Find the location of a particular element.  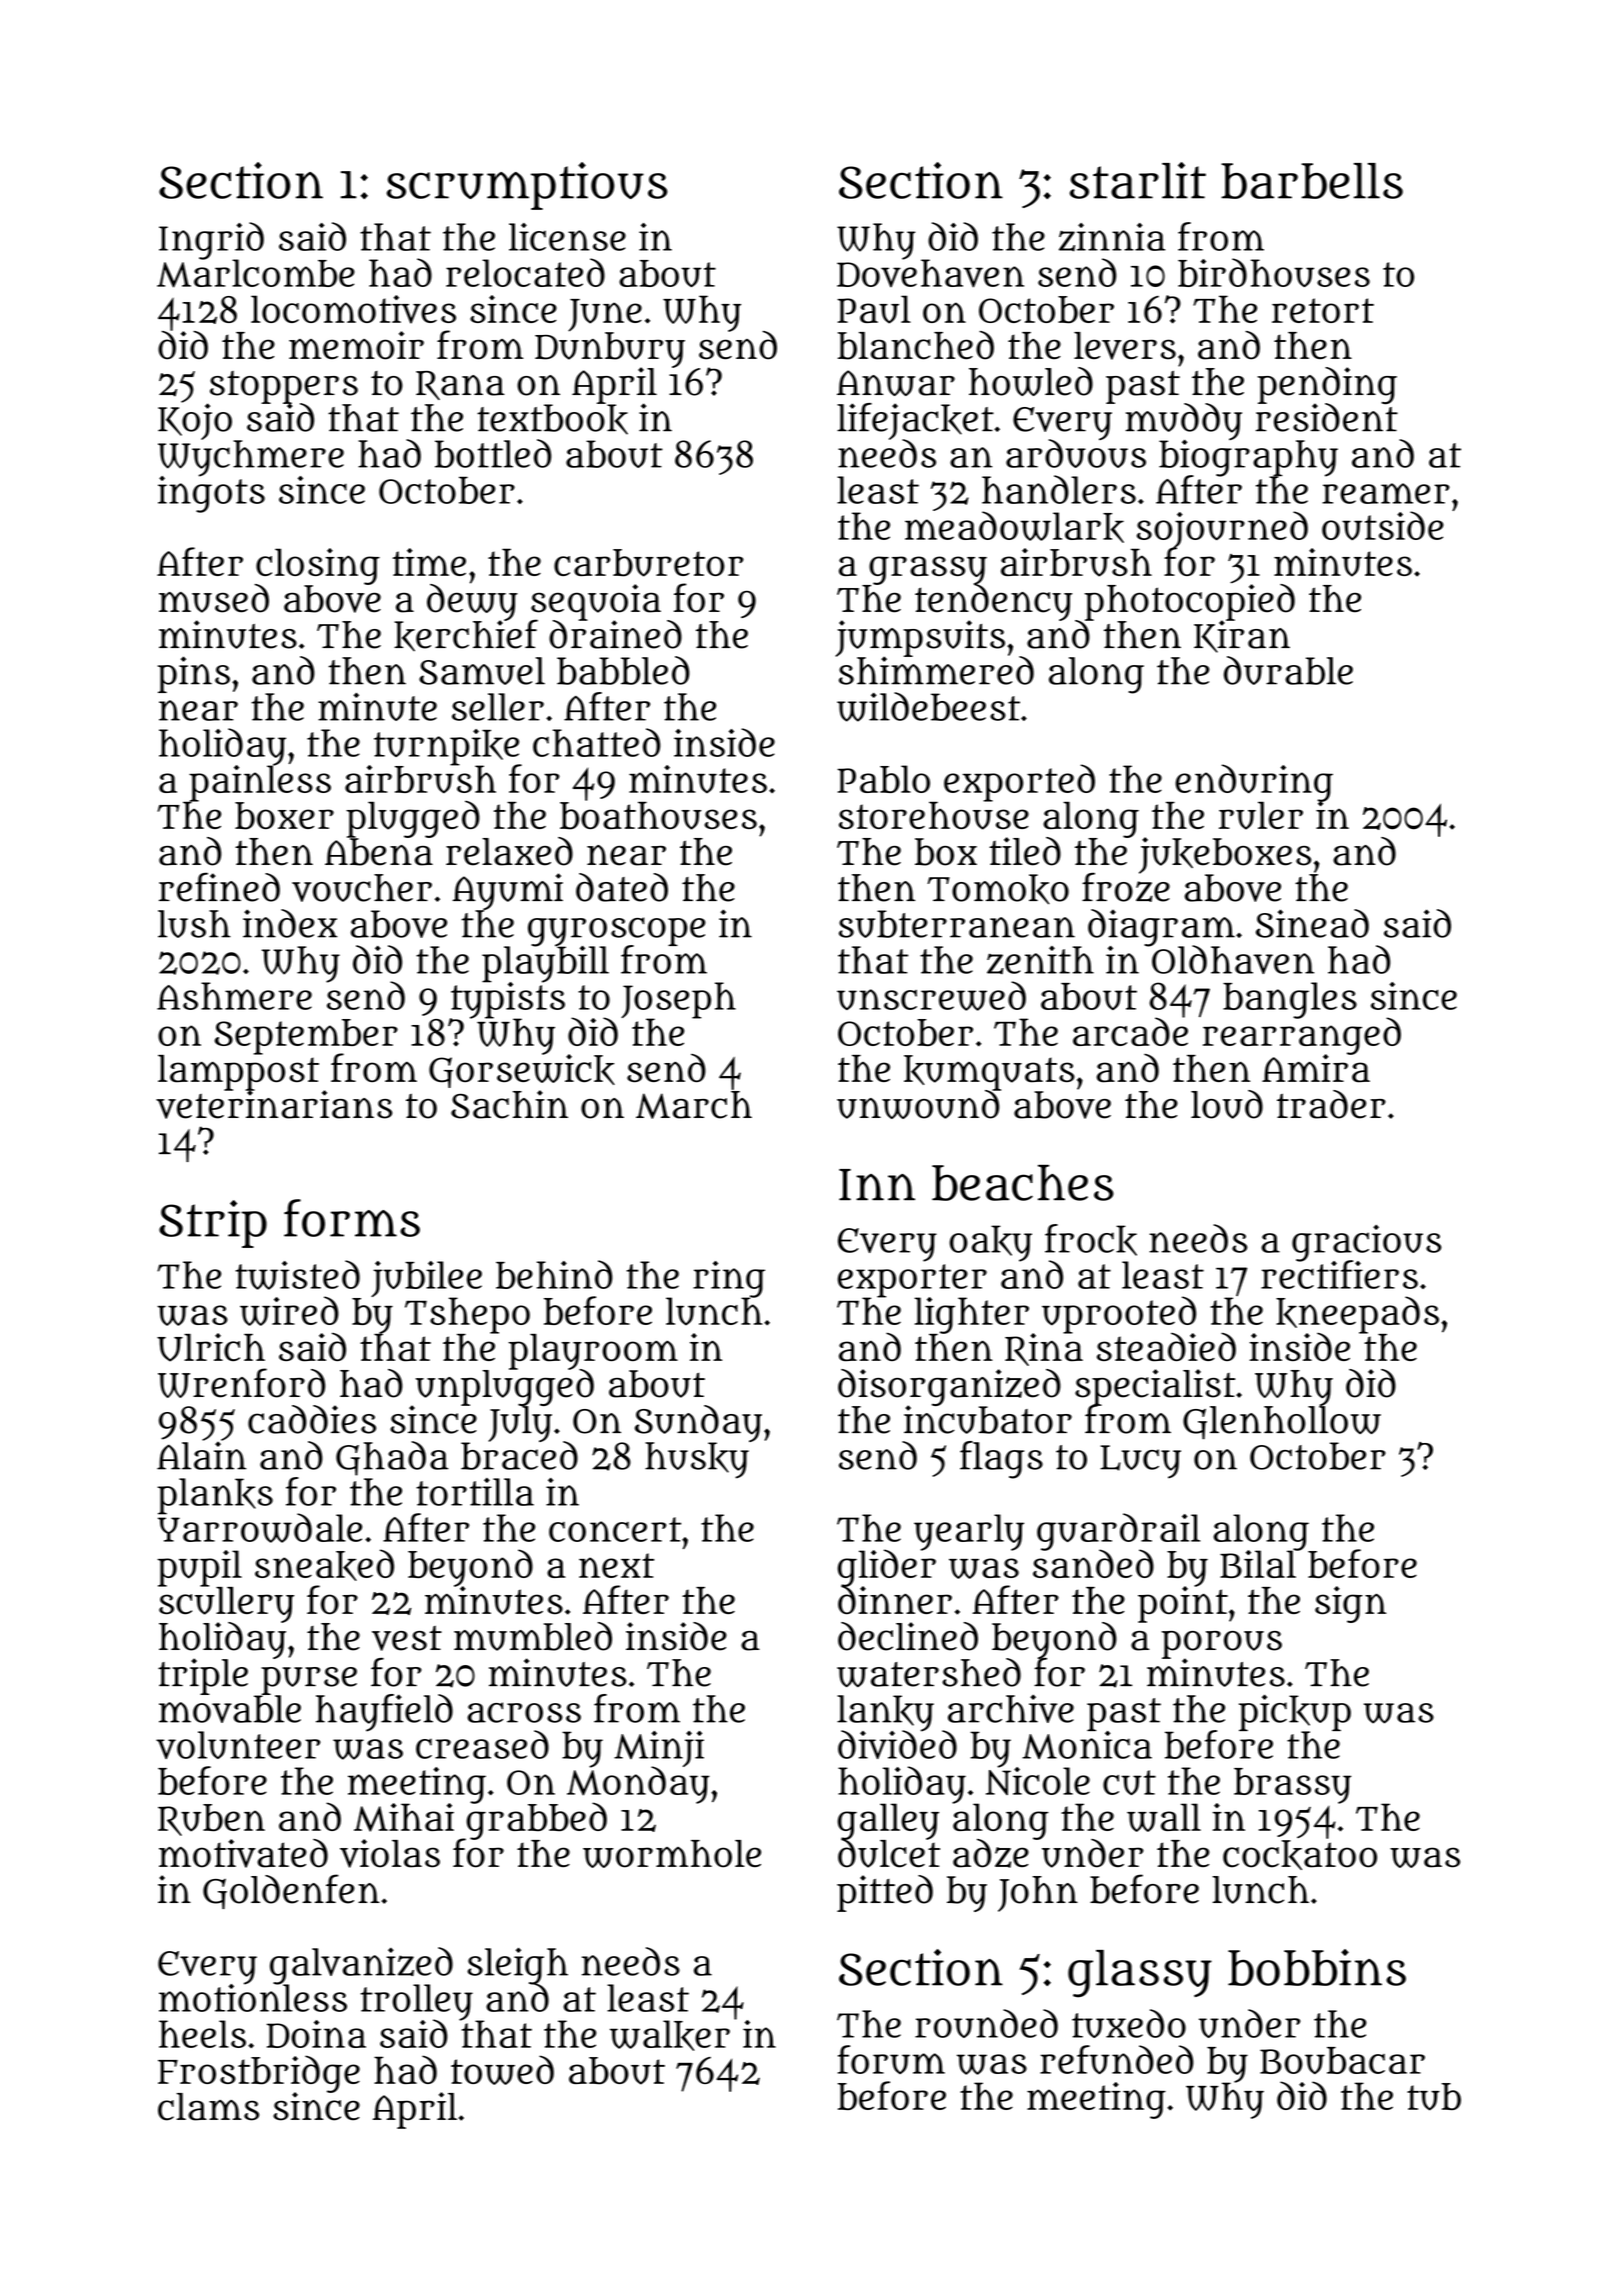

loud is located at coordinates (1227, 1104).
